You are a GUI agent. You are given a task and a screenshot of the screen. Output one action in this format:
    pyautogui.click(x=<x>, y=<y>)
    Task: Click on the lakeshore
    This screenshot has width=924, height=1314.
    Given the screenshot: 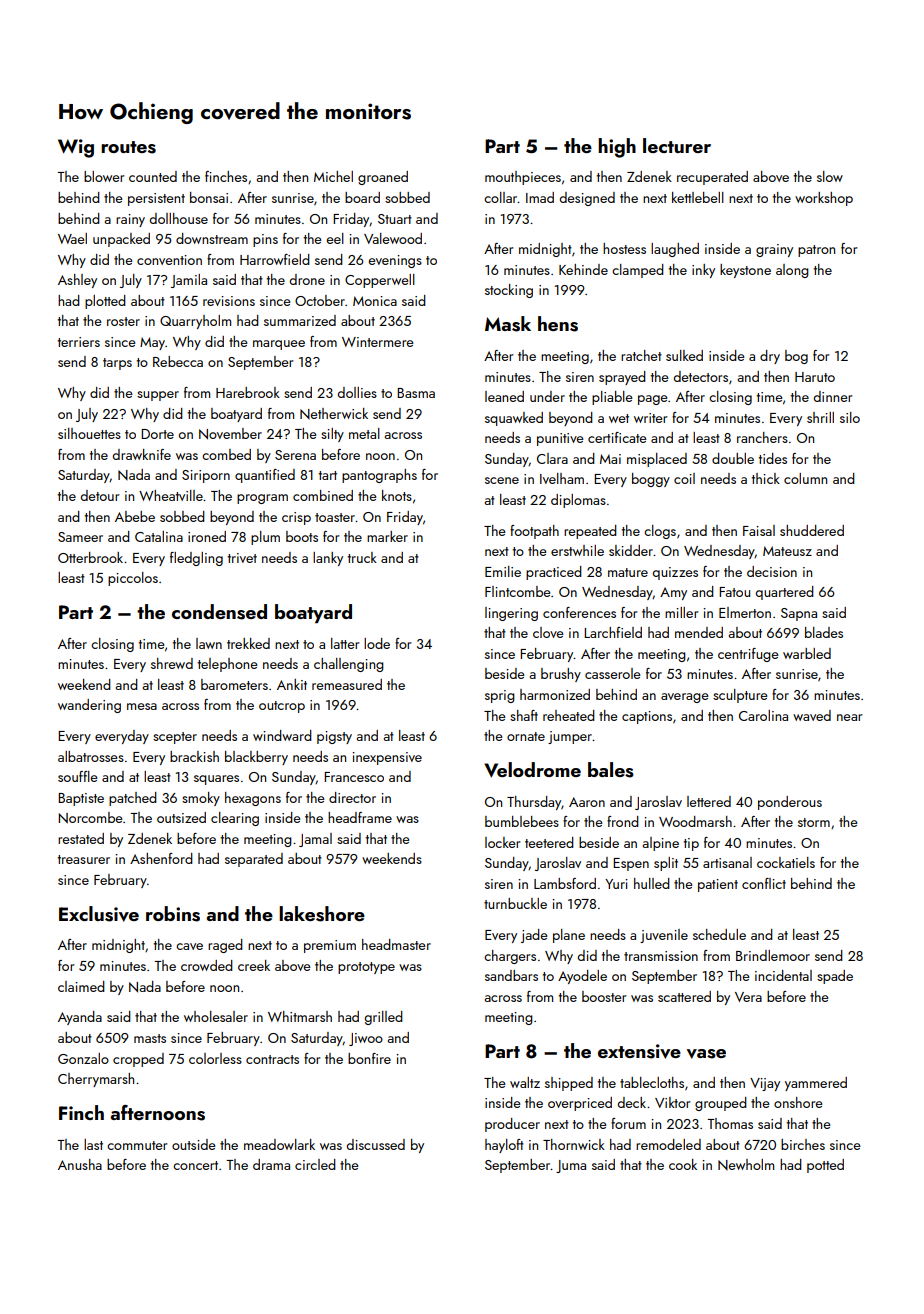 What is the action you would take?
    pyautogui.click(x=322, y=914)
